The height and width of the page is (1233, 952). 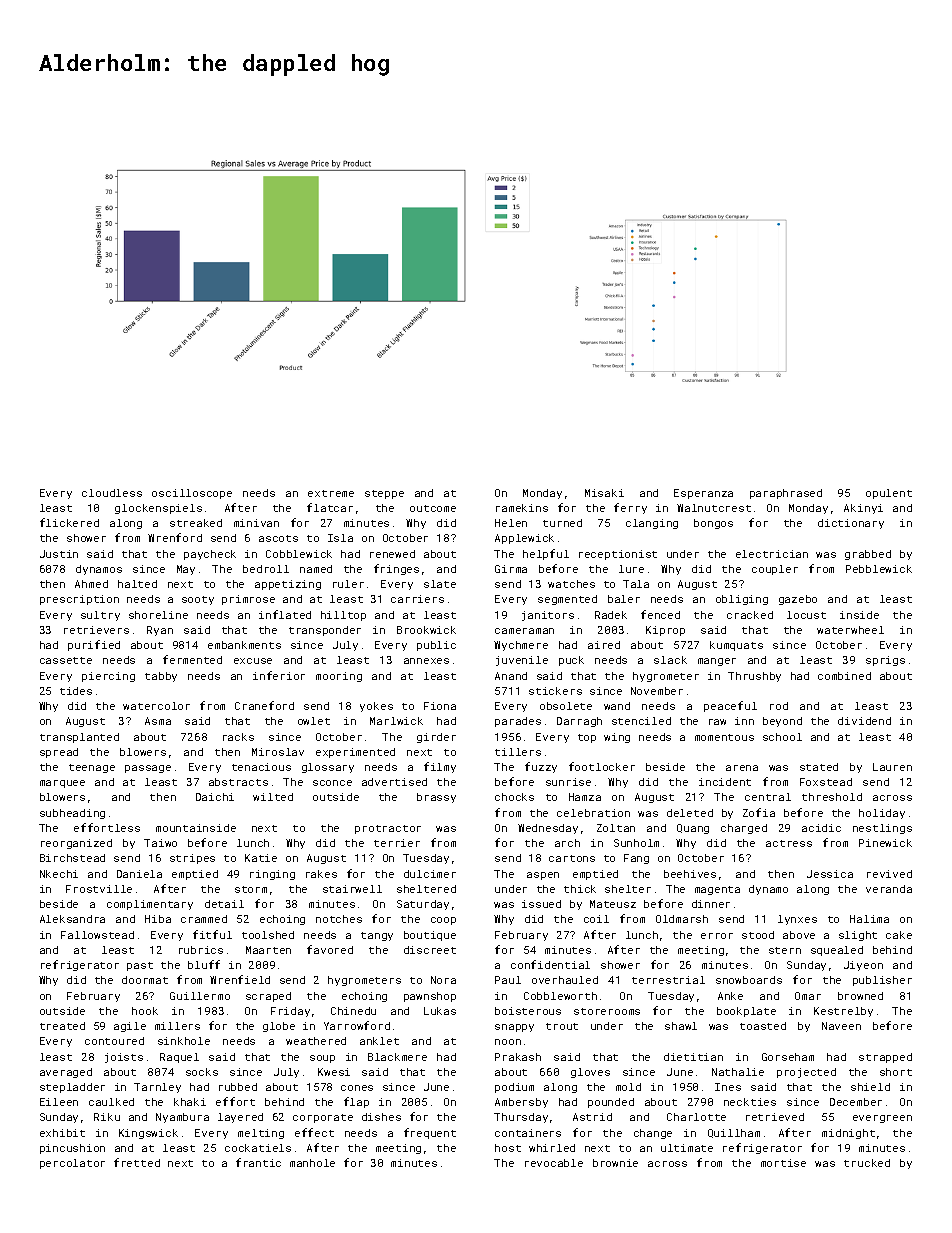 What do you see at coordinates (518, 752) in the page?
I see `tillers` at bounding box center [518, 752].
